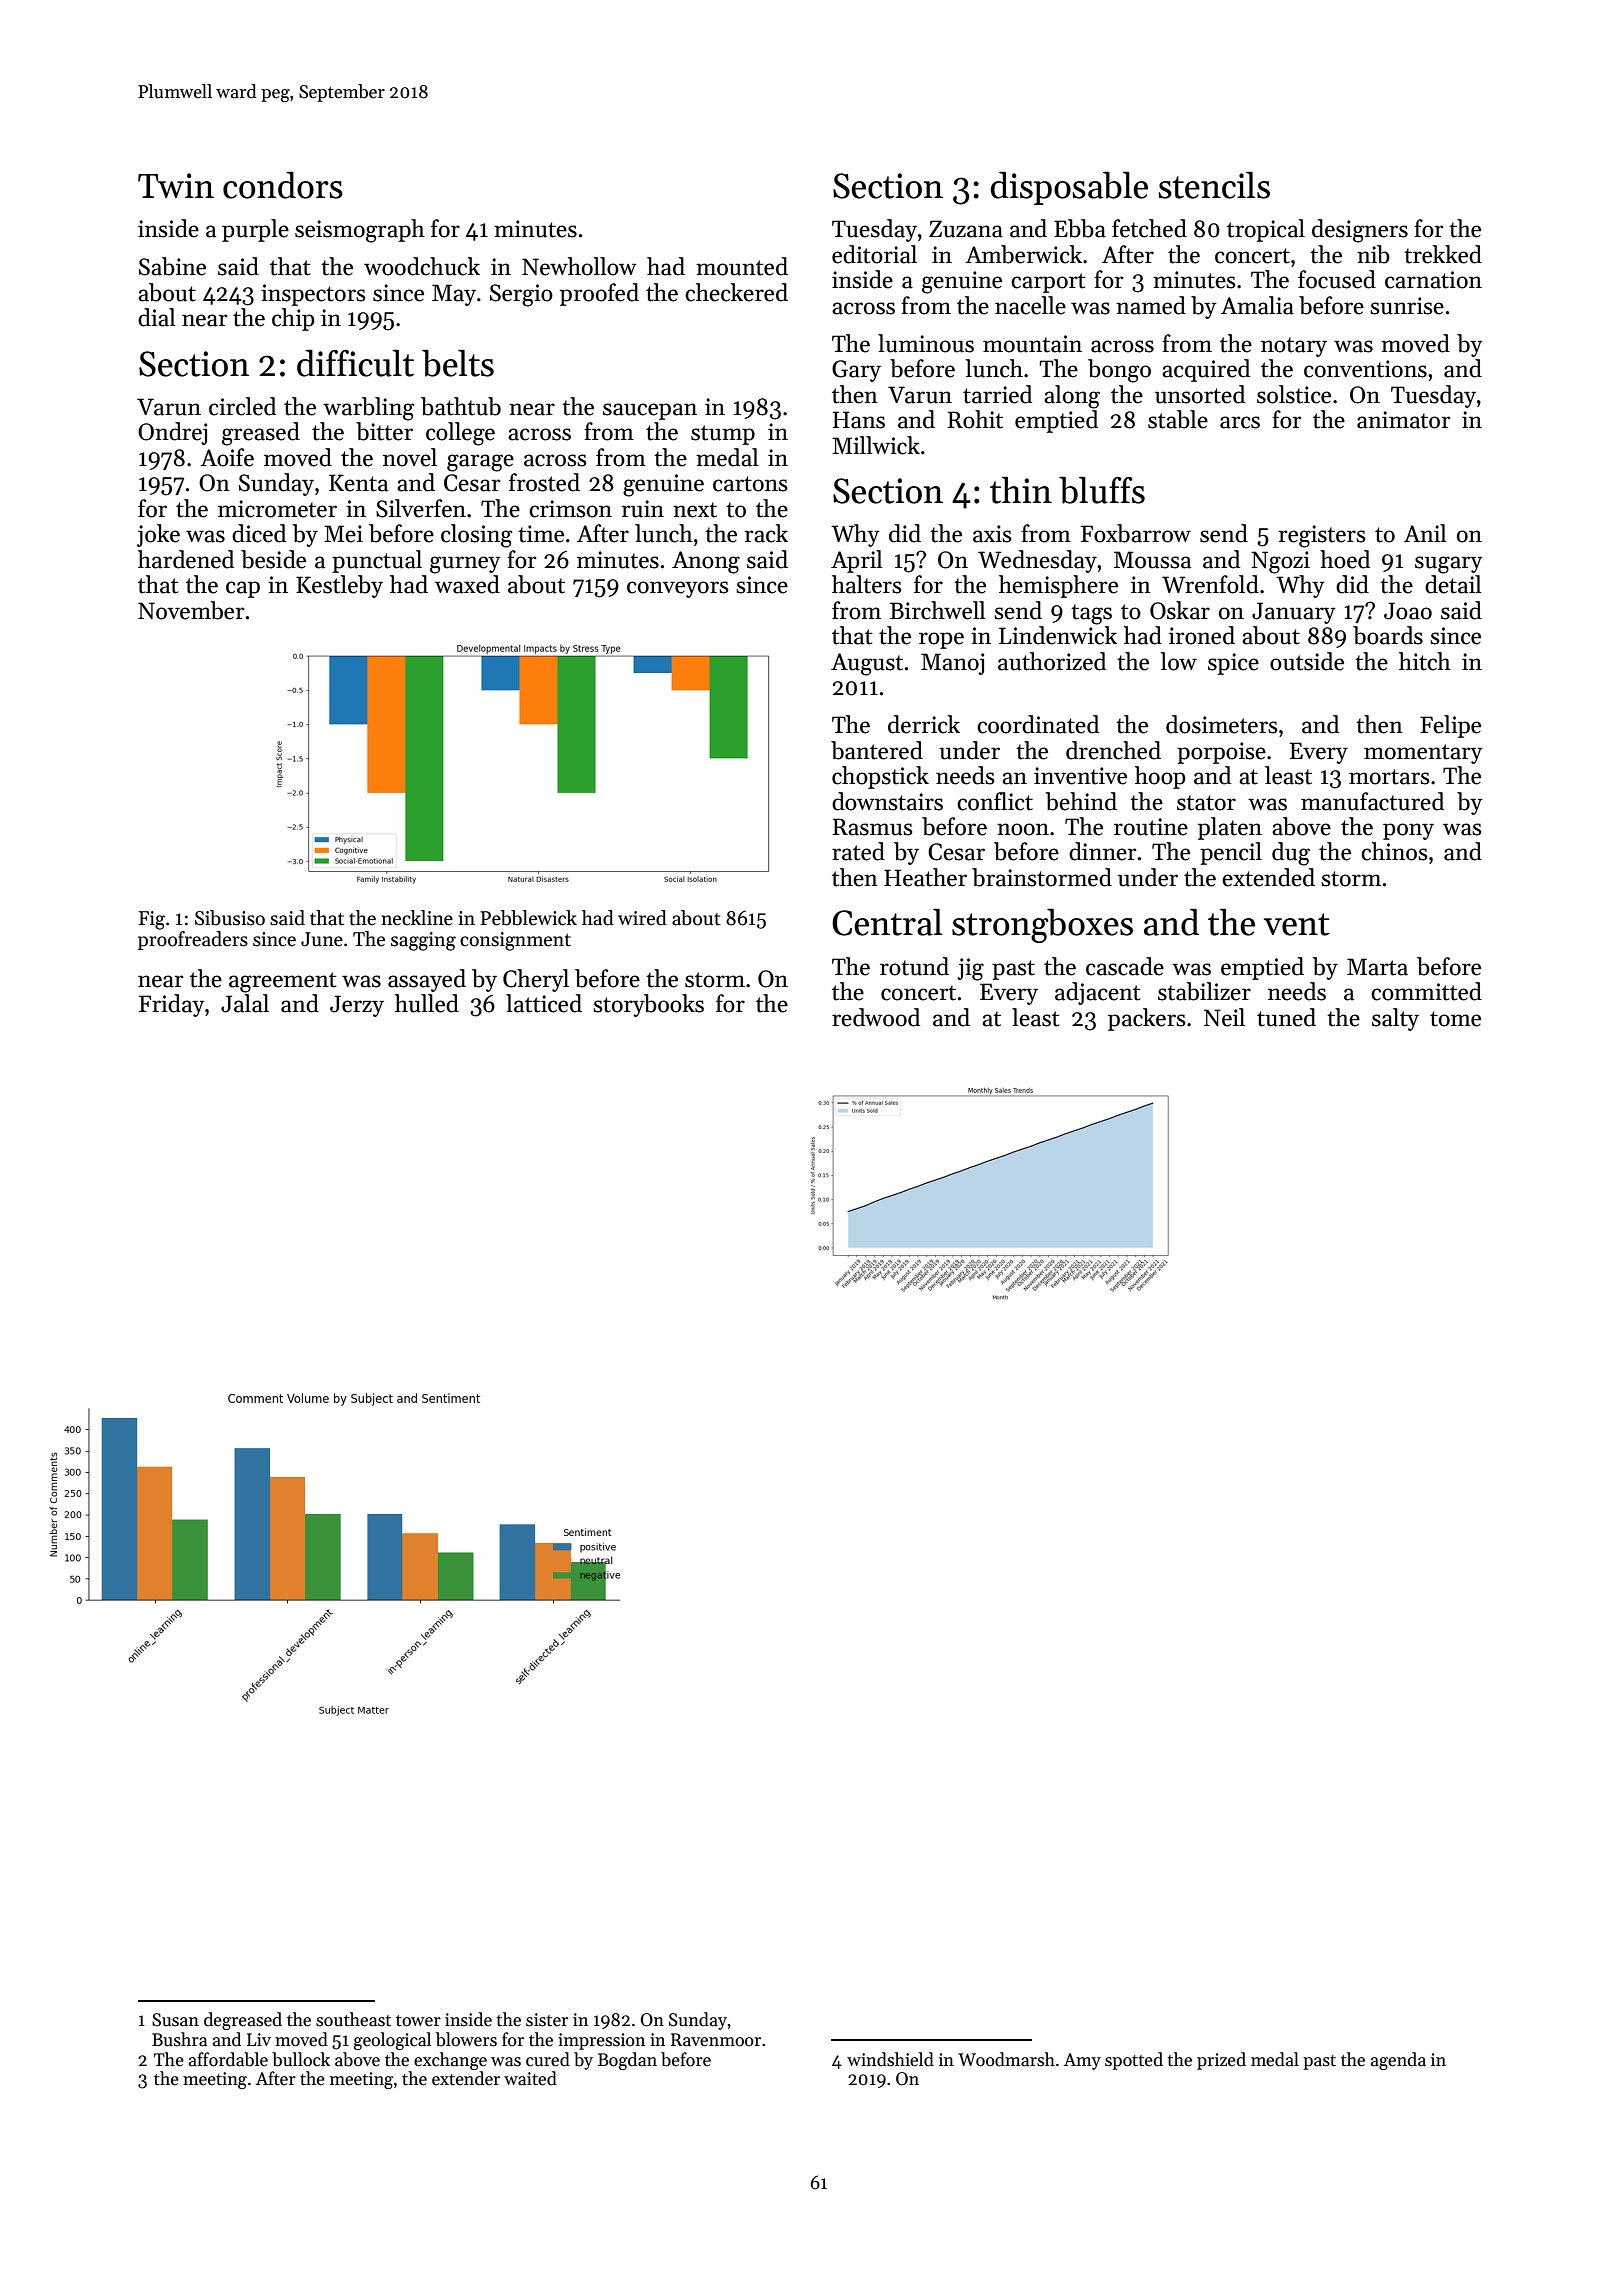 The height and width of the screenshot is (2292, 1620). I want to click on redwood, so click(876, 1017).
